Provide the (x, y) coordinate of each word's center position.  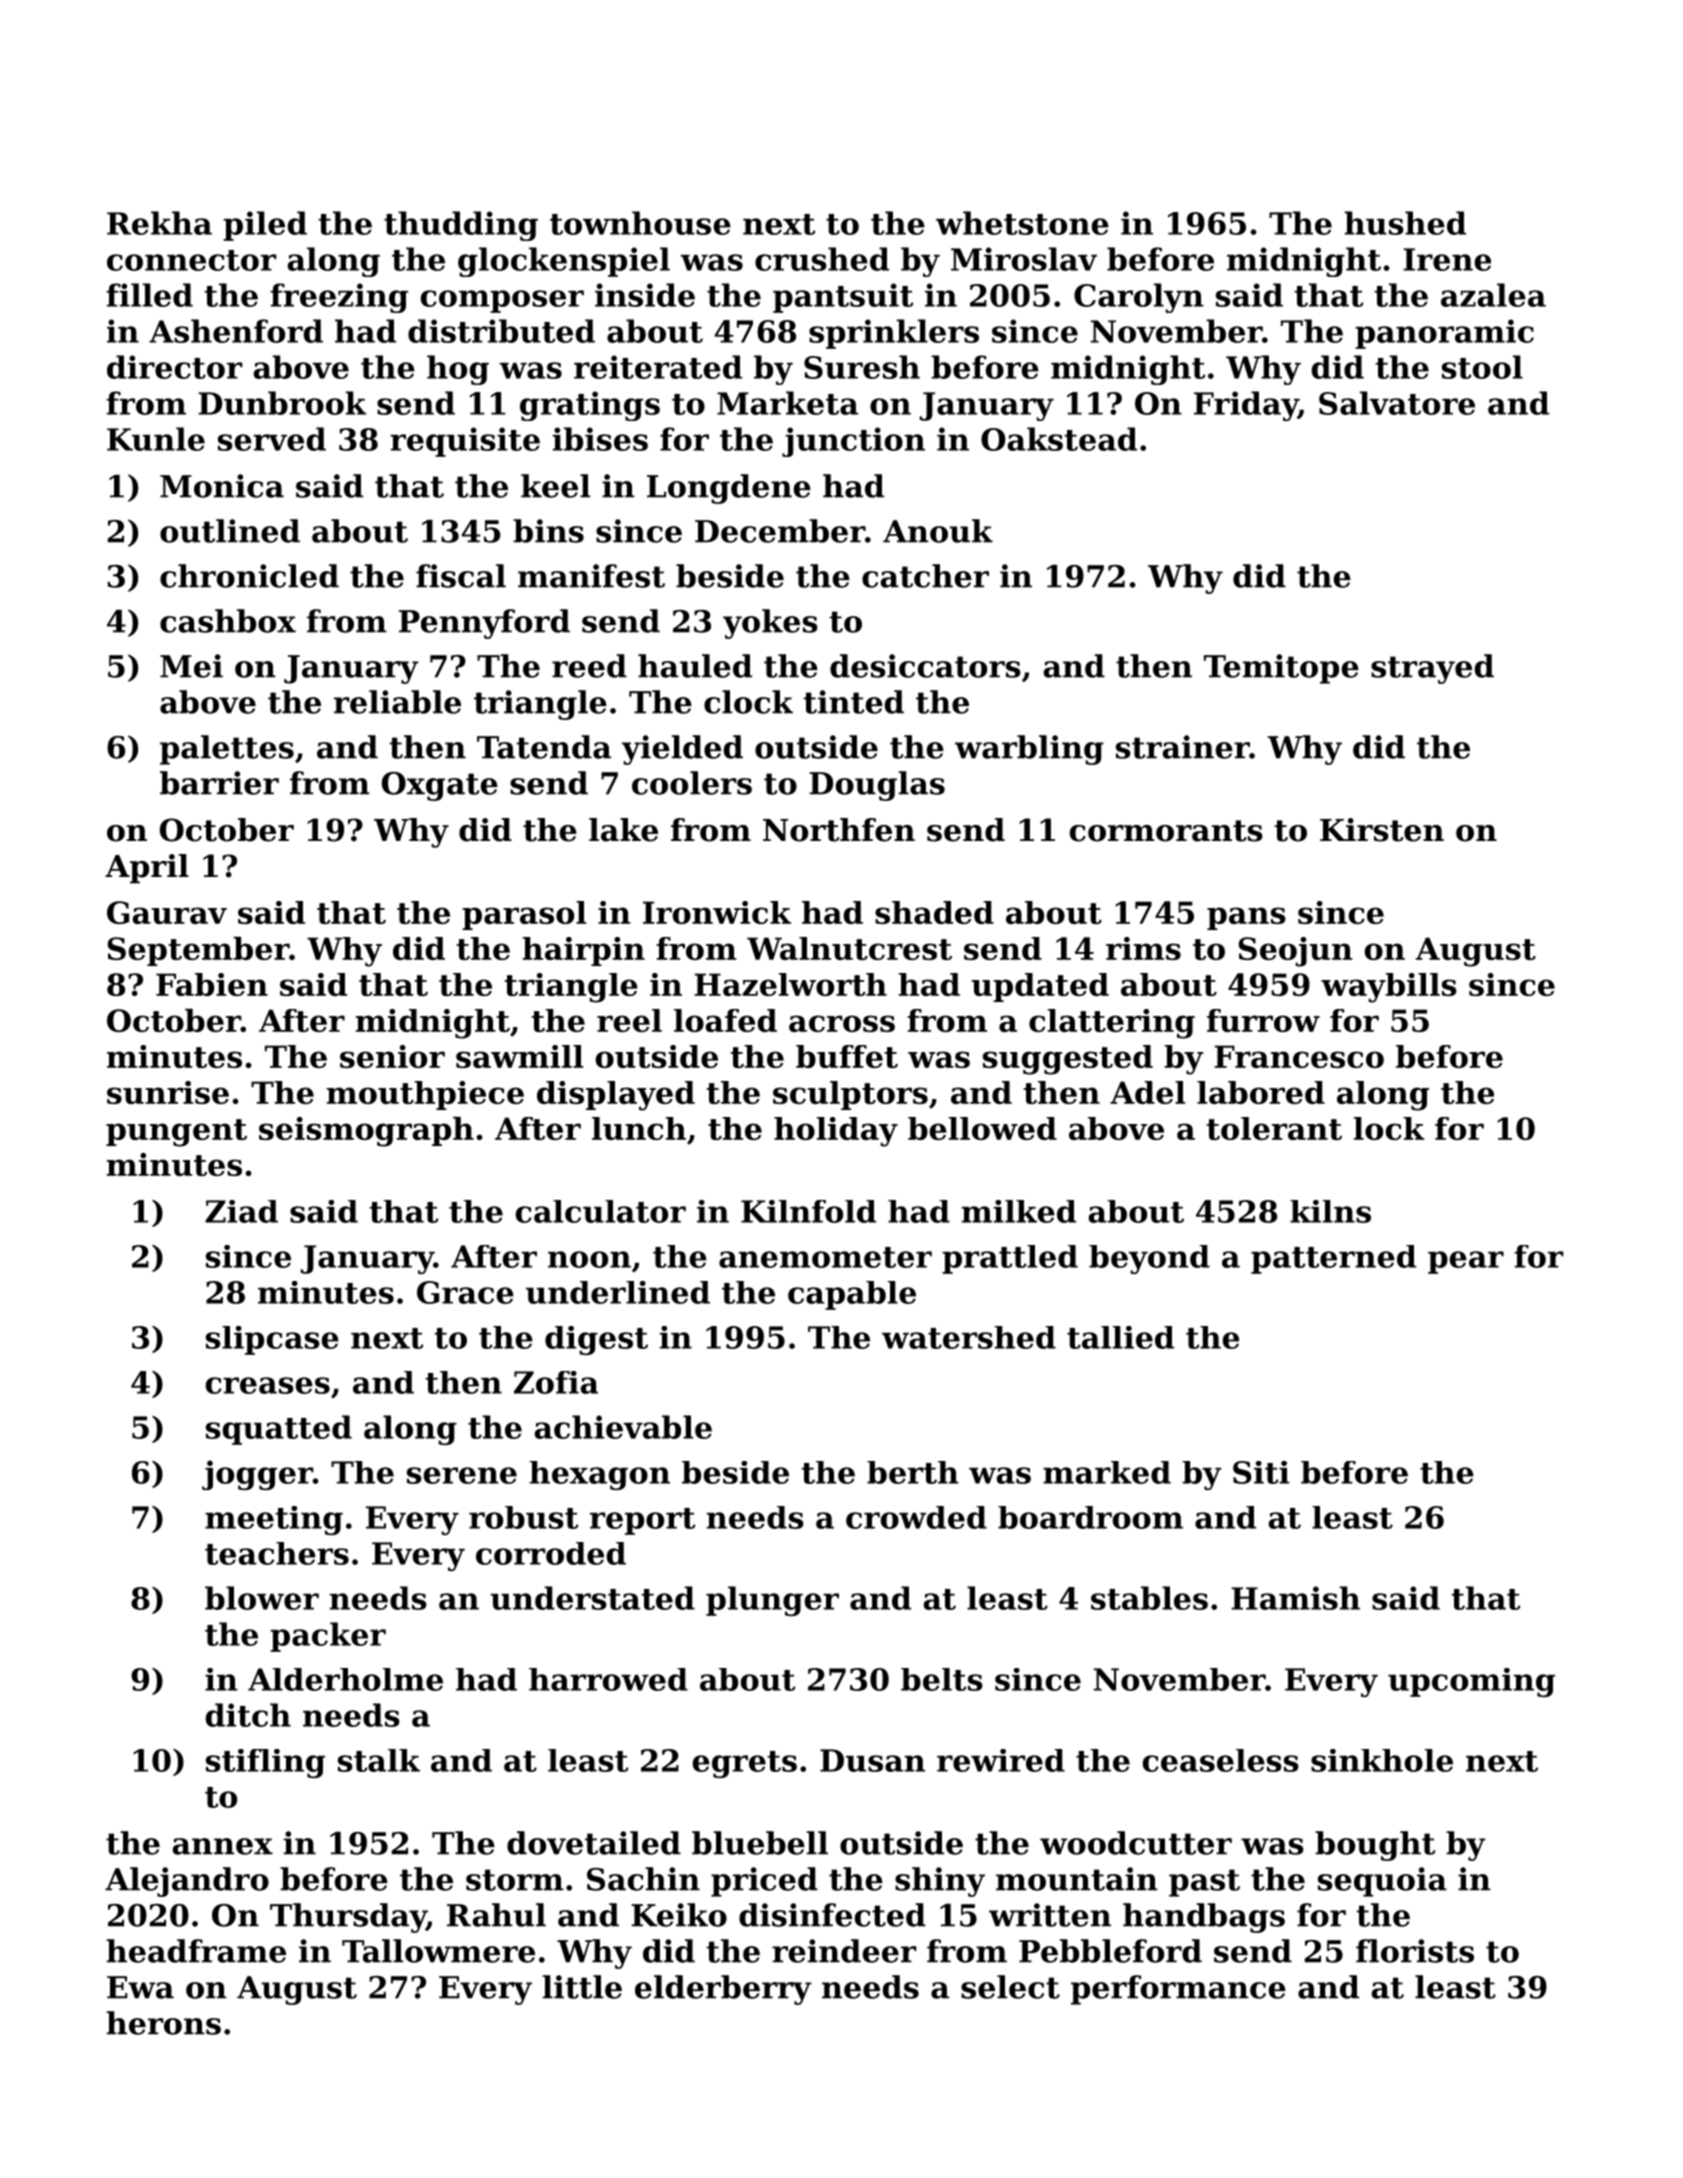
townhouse (640, 223)
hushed (1405, 223)
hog (458, 370)
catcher (925, 576)
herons (163, 2023)
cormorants (1166, 831)
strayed (1432, 669)
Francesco (1299, 1056)
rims (1143, 948)
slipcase (272, 1340)
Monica (222, 486)
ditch (248, 1715)
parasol (524, 915)
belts (942, 1679)
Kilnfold (808, 1211)
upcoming (1471, 1682)
